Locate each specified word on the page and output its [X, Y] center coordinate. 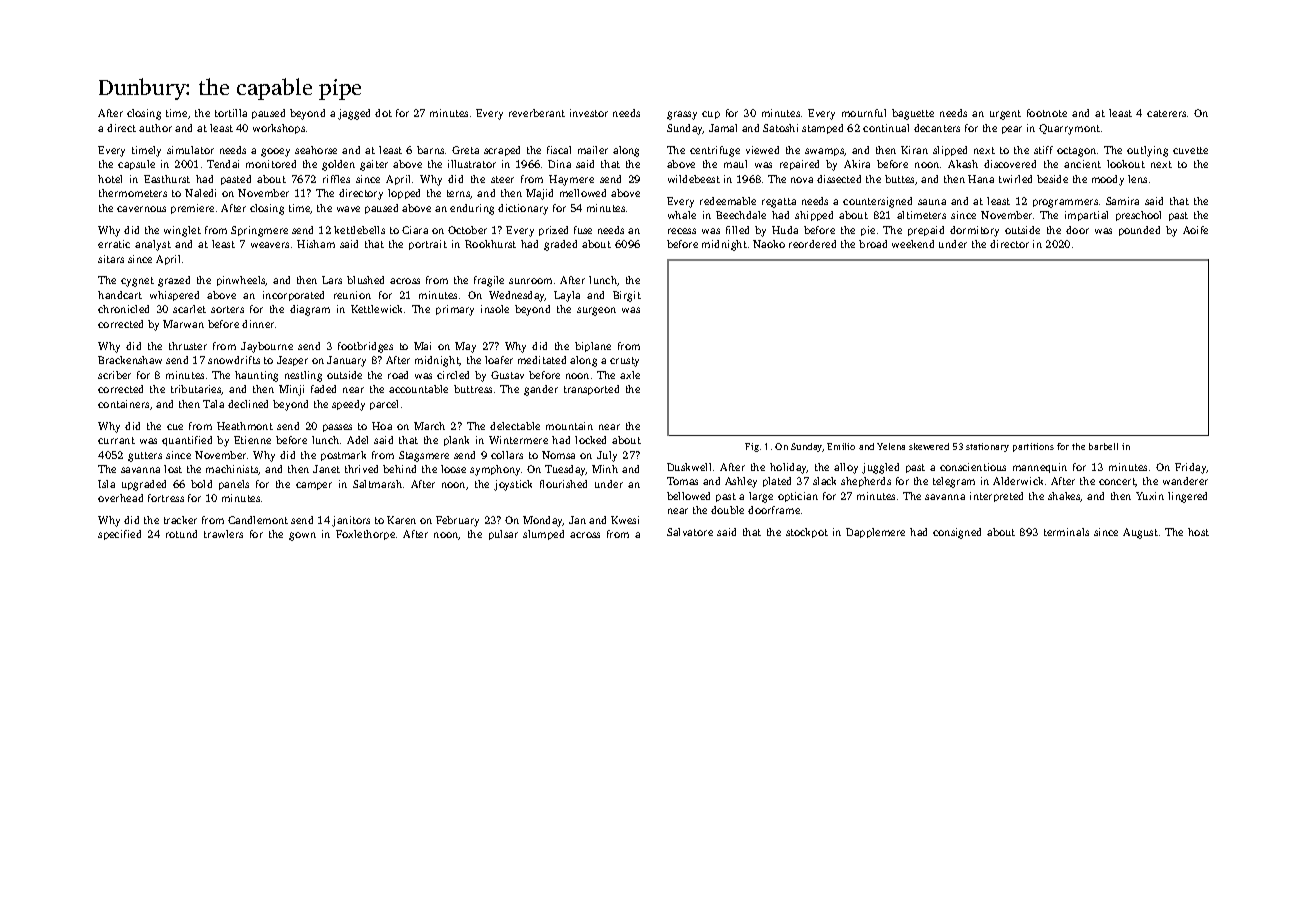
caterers [1166, 113]
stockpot [807, 533]
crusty [624, 362]
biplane [593, 347]
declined [248, 404]
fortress [166, 498]
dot [383, 113]
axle [630, 375]
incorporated [293, 296]
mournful [864, 113]
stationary [987, 447]
